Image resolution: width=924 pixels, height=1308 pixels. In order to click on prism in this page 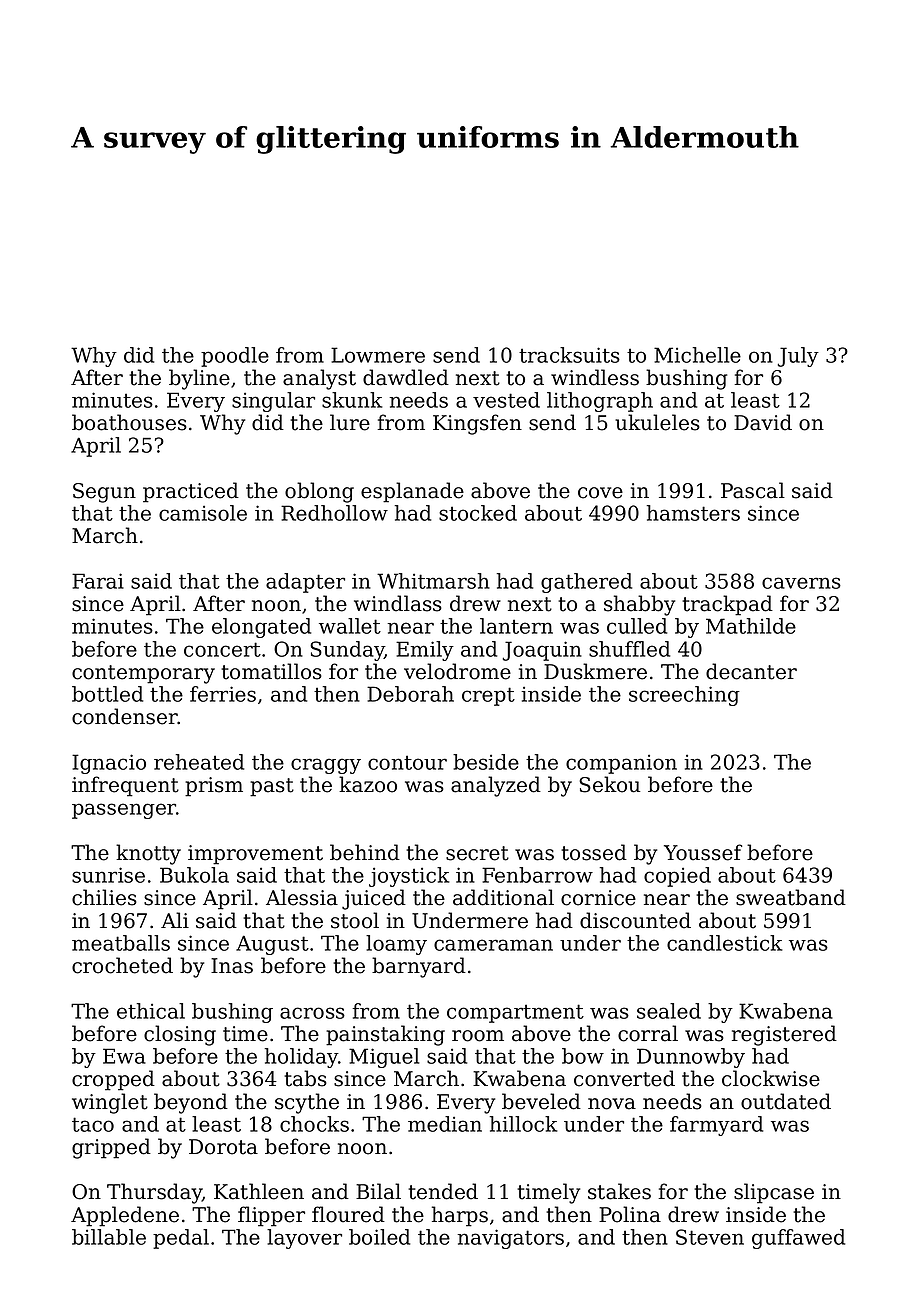, I will do `click(214, 787)`.
